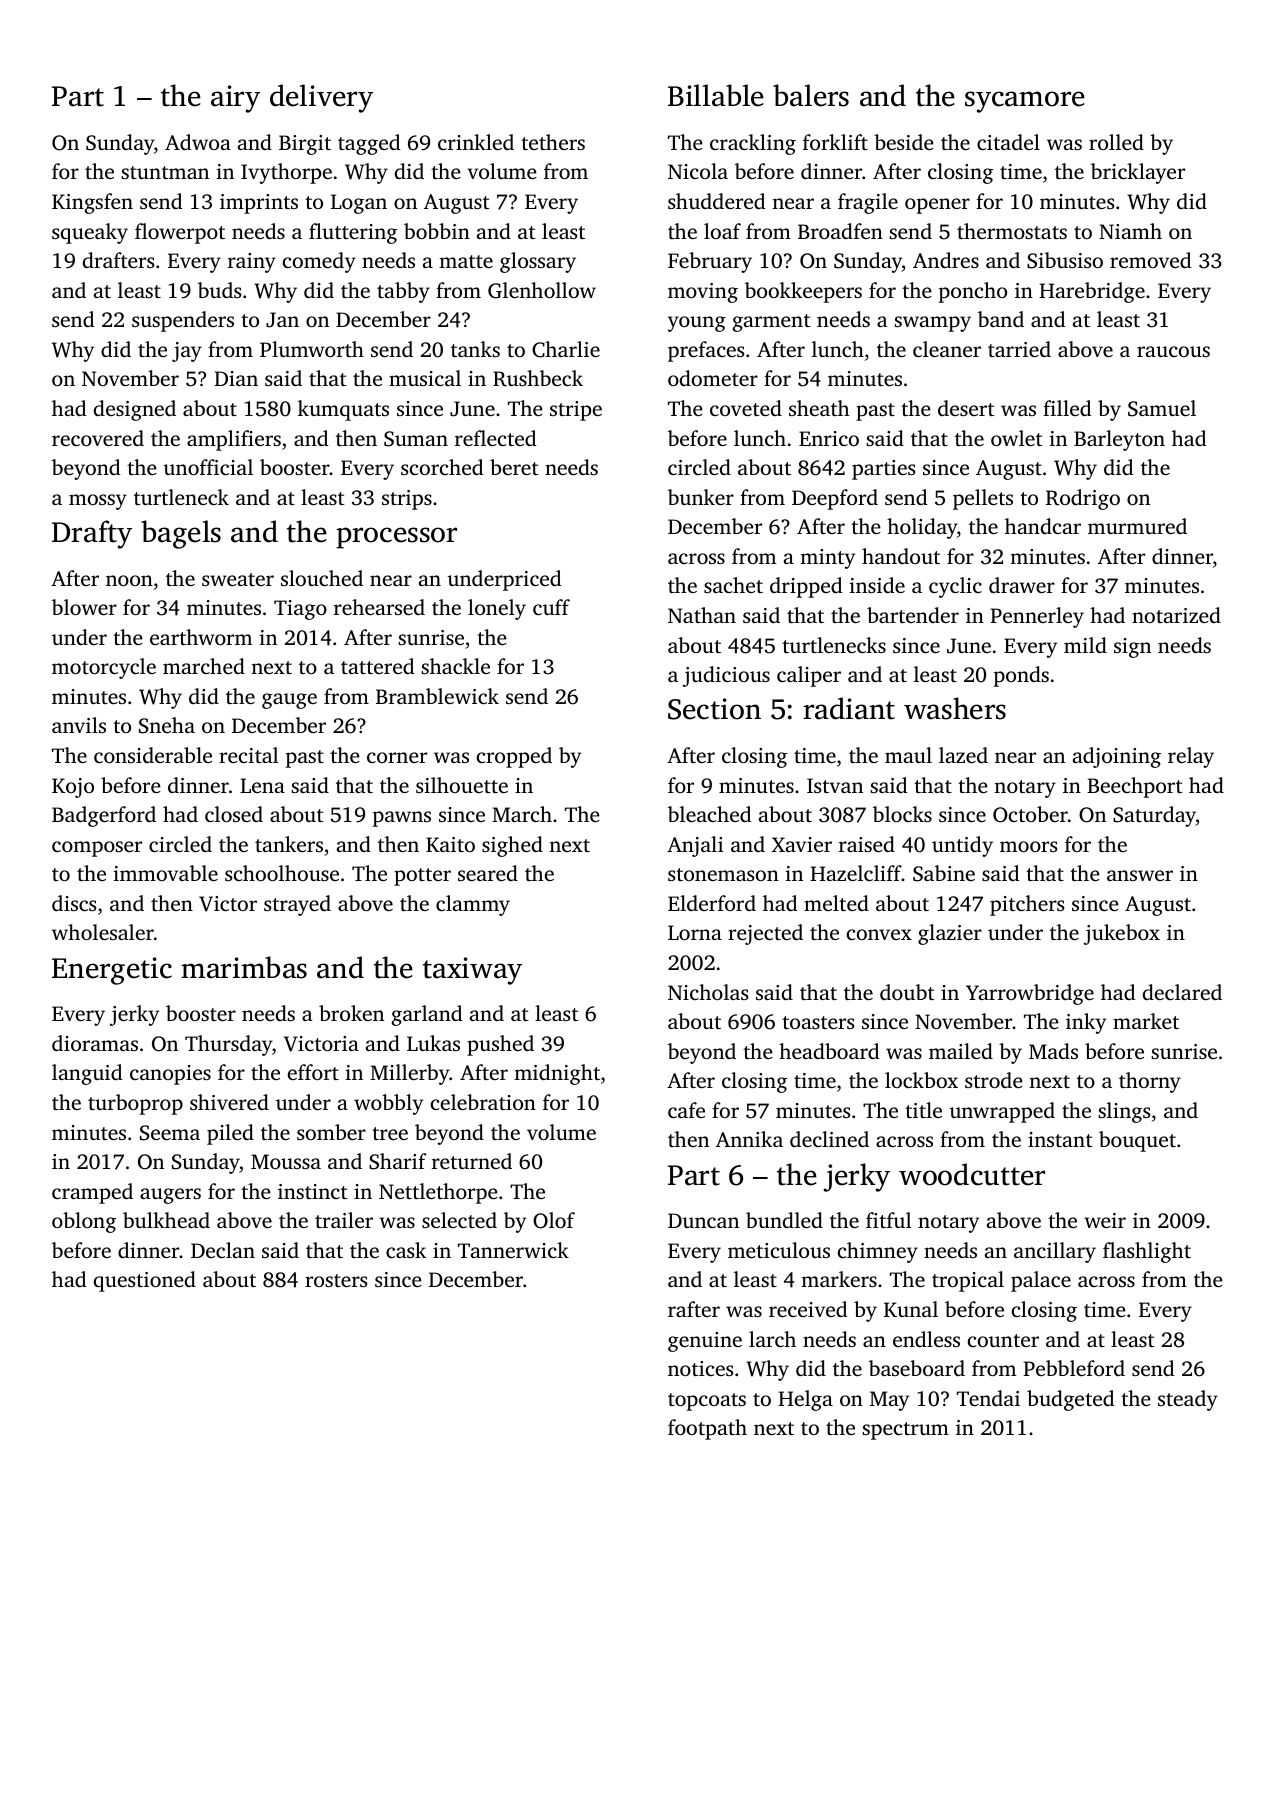  What do you see at coordinates (73, 788) in the document?
I see `Kojo` at bounding box center [73, 788].
